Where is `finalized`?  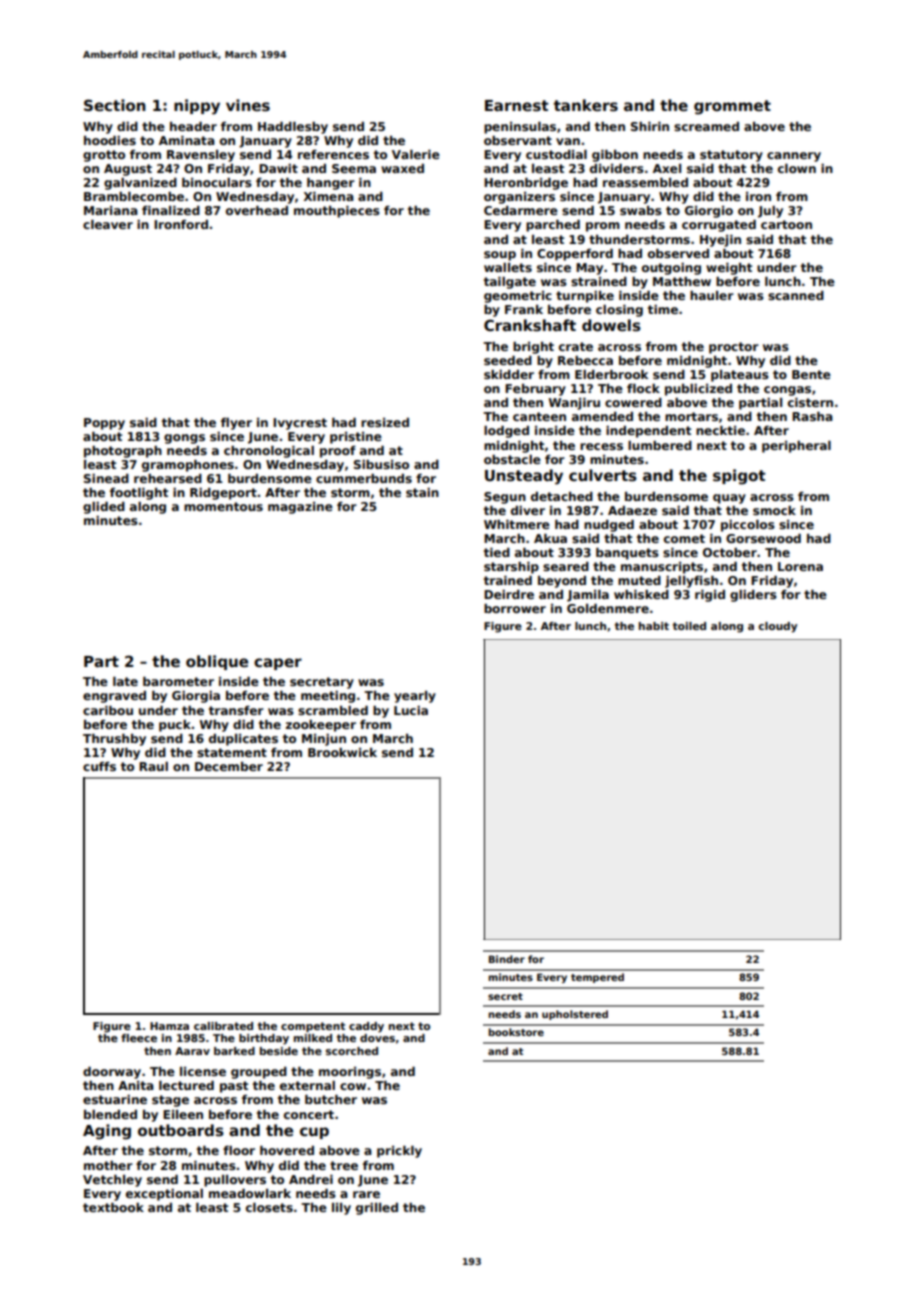
finalized is located at coordinates (171, 210).
